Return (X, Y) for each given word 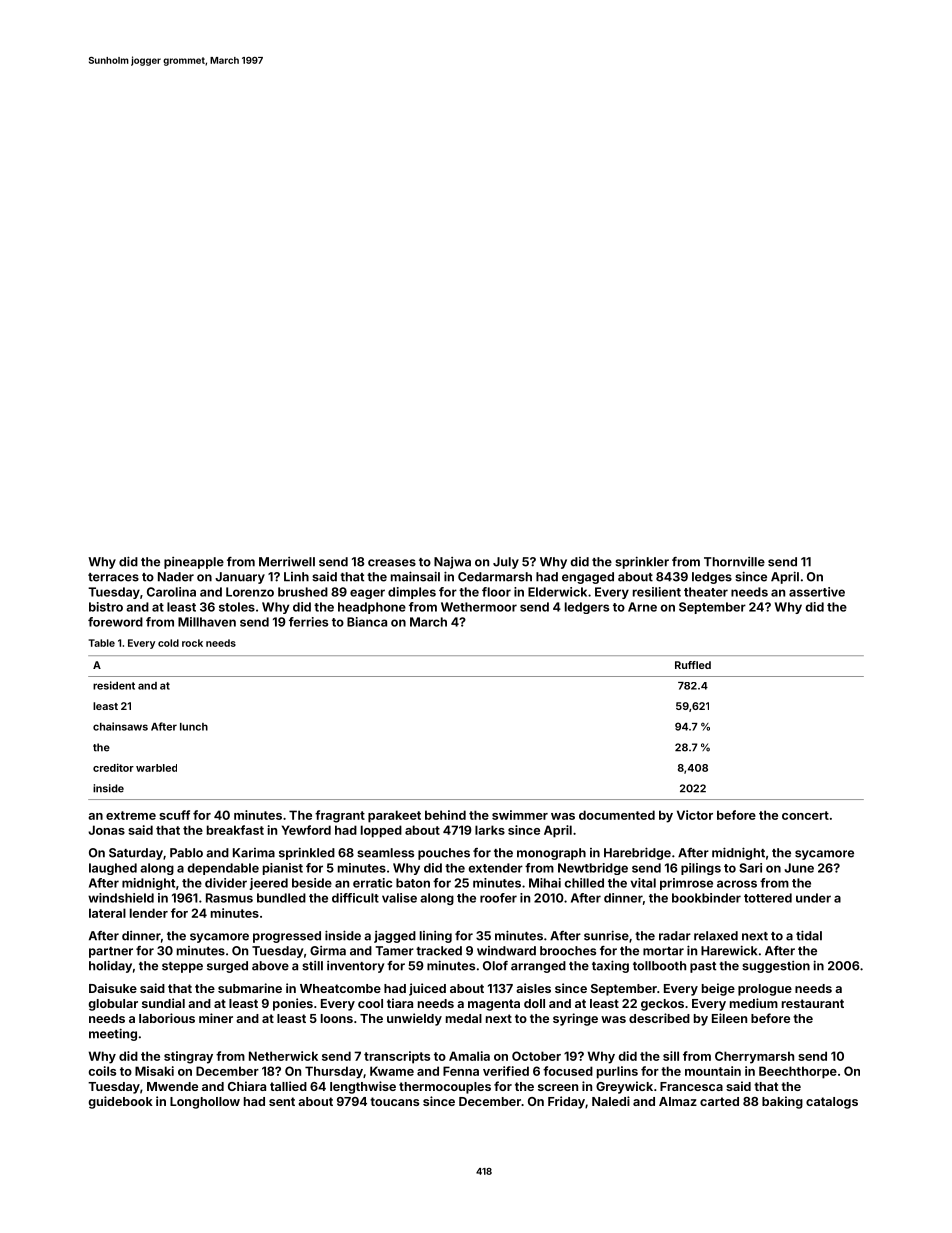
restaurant (813, 1003)
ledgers (587, 608)
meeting (113, 1034)
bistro (106, 607)
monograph (551, 854)
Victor (695, 815)
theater (706, 592)
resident (114, 685)
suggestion (776, 967)
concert (805, 815)
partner (111, 952)
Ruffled (693, 665)
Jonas (106, 830)
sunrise (606, 935)
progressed (287, 937)
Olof (495, 966)
